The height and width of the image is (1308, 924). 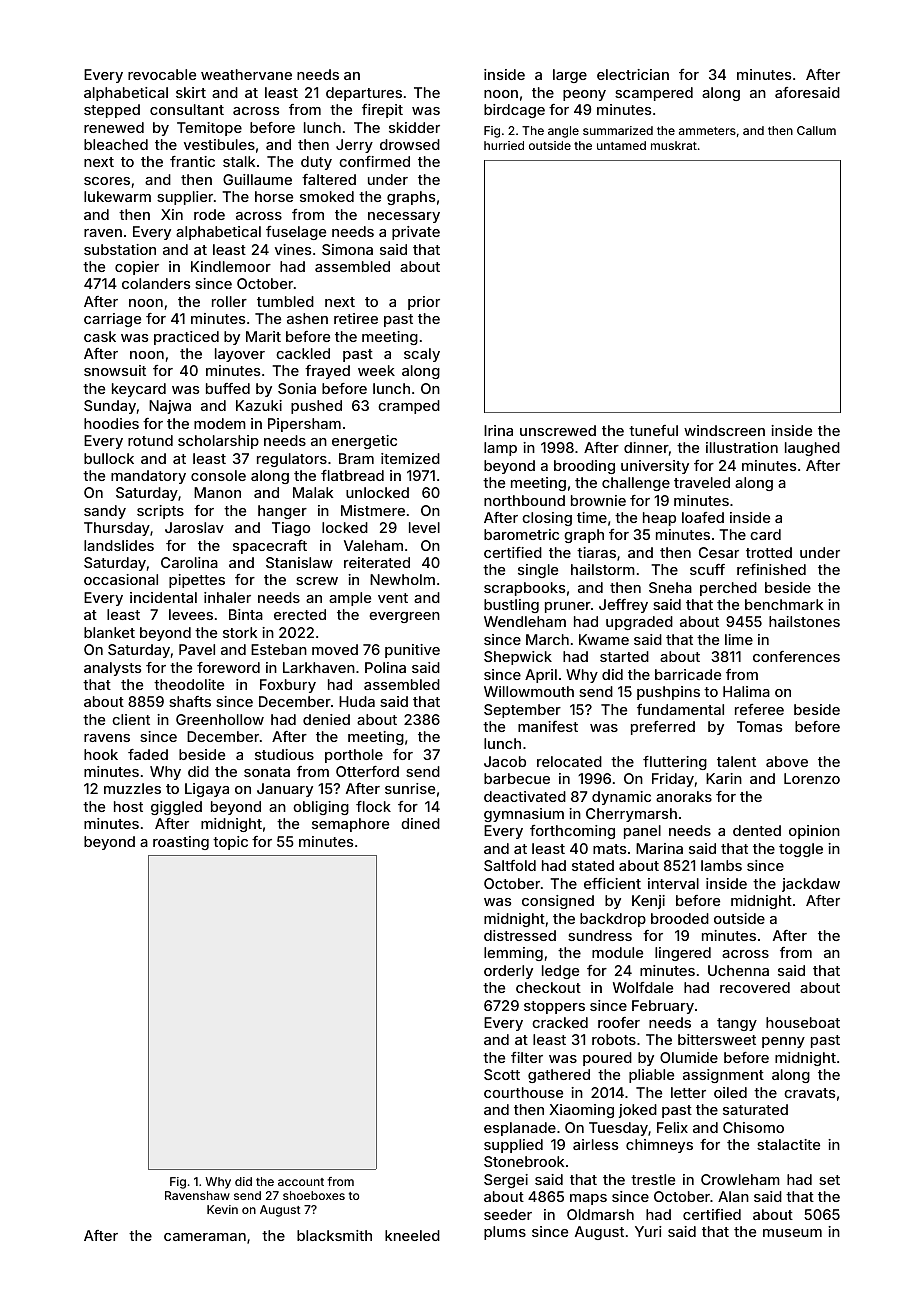 What do you see at coordinates (291, 529) in the image?
I see `Tiago` at bounding box center [291, 529].
